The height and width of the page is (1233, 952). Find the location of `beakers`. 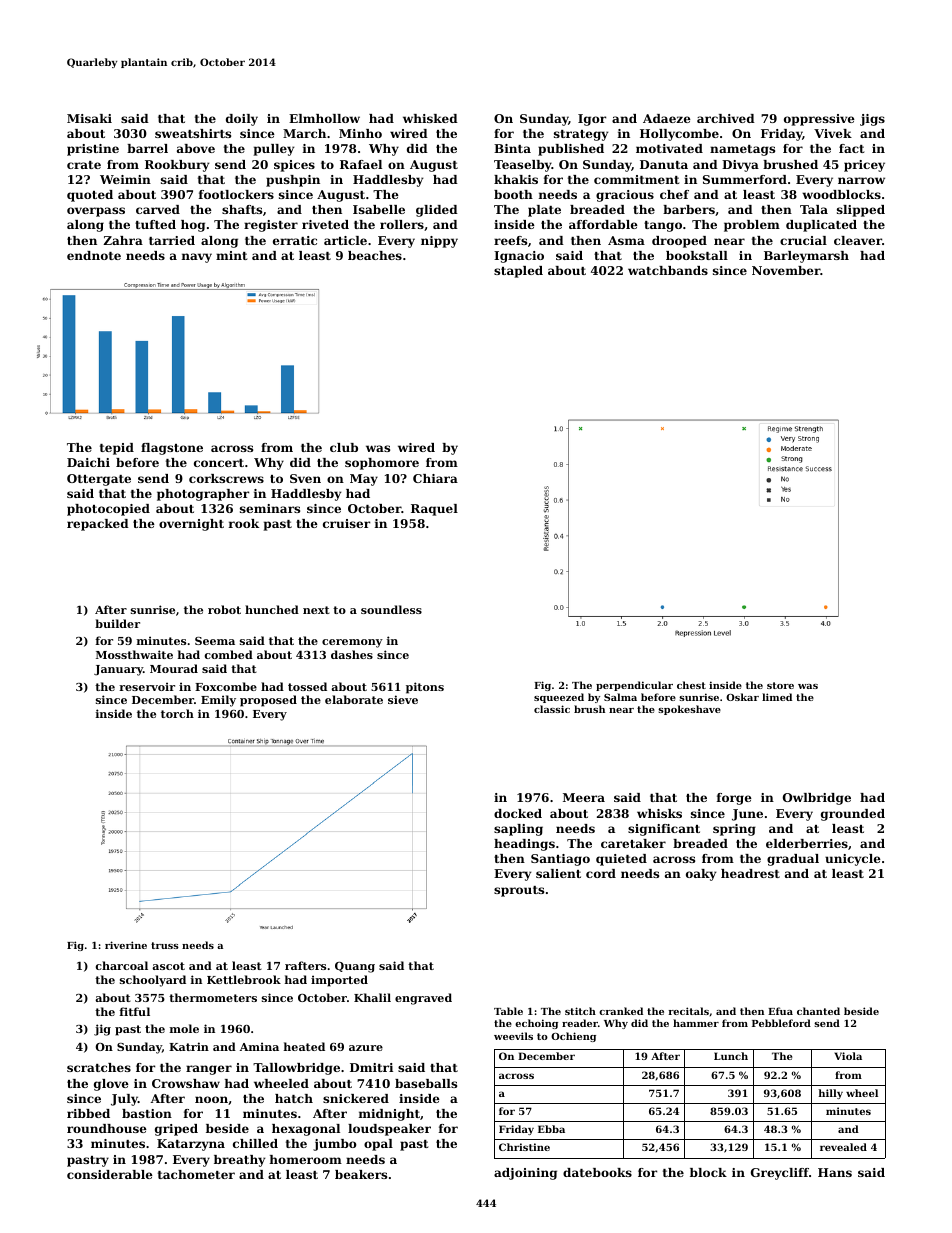

beakers is located at coordinates (361, 1174).
